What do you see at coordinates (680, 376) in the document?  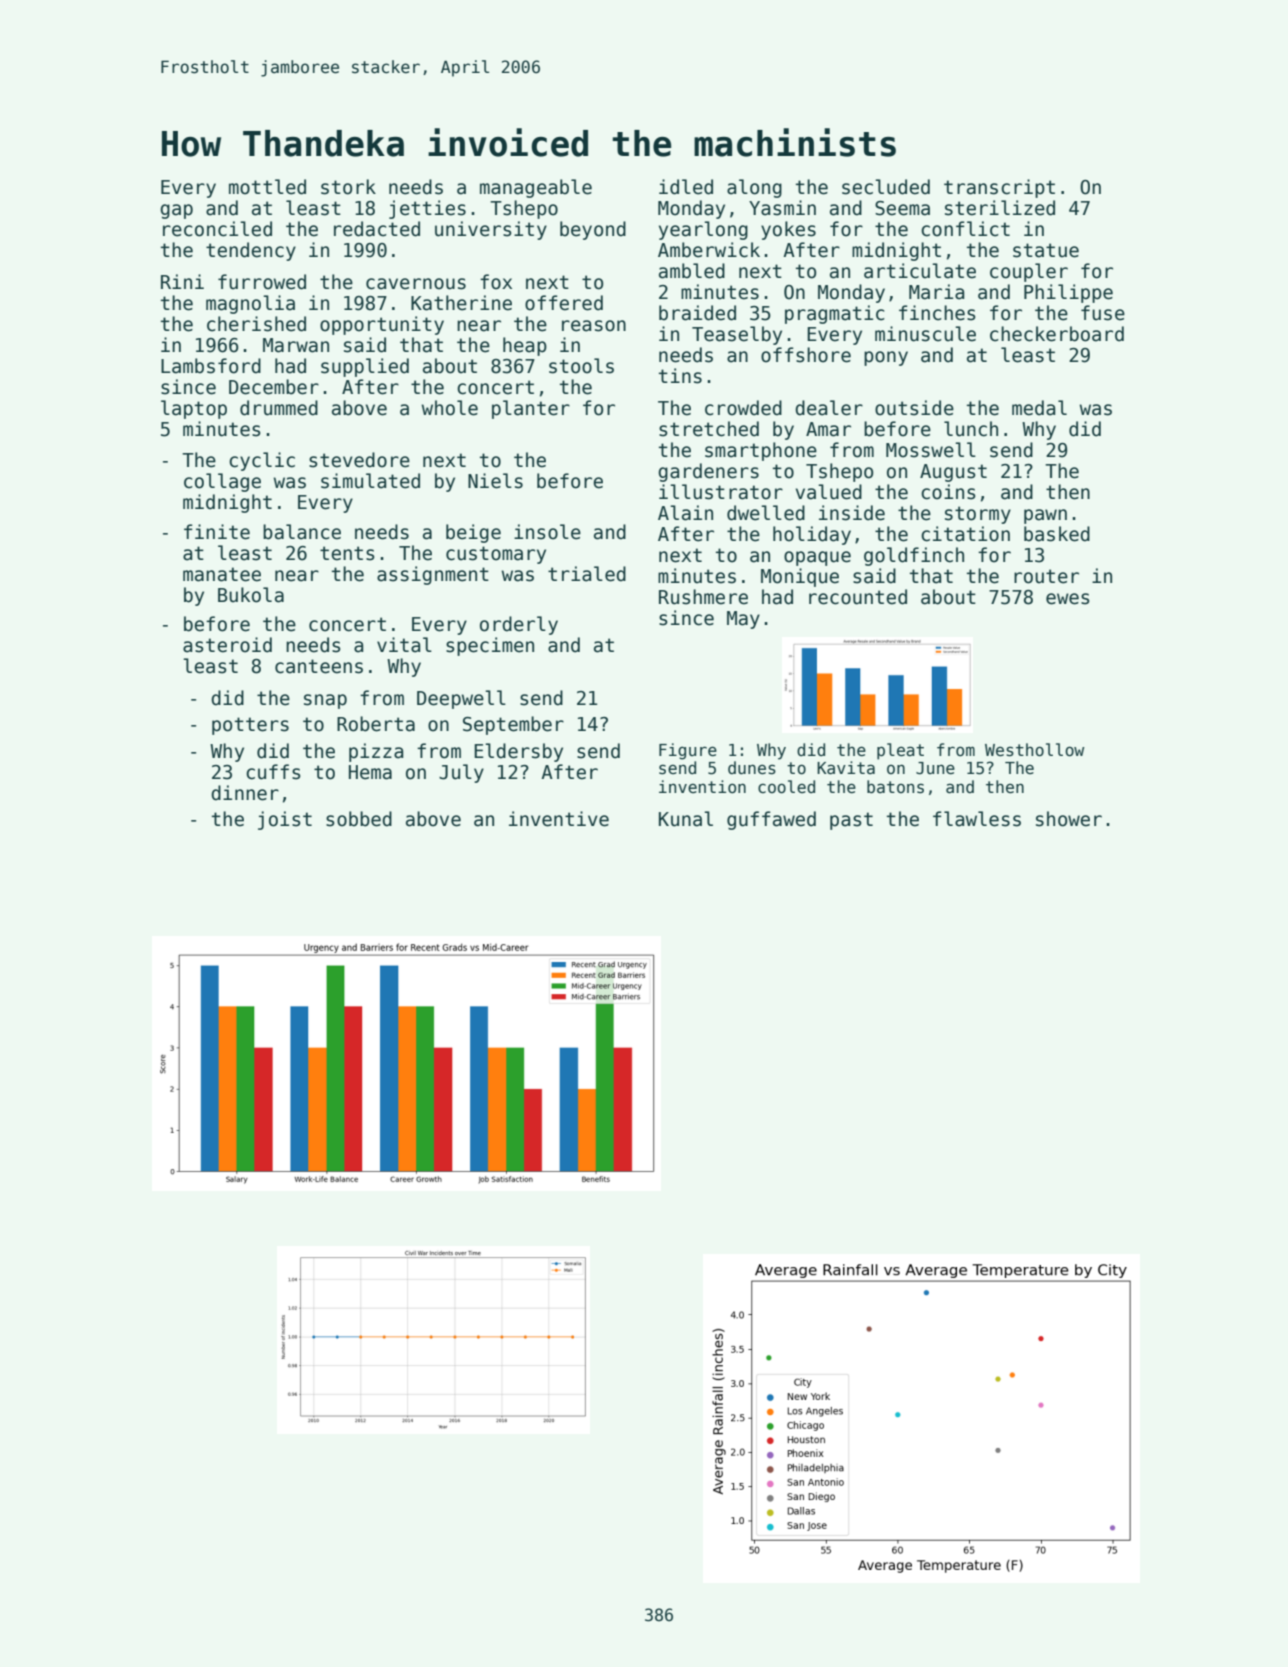 I see `tins` at bounding box center [680, 376].
